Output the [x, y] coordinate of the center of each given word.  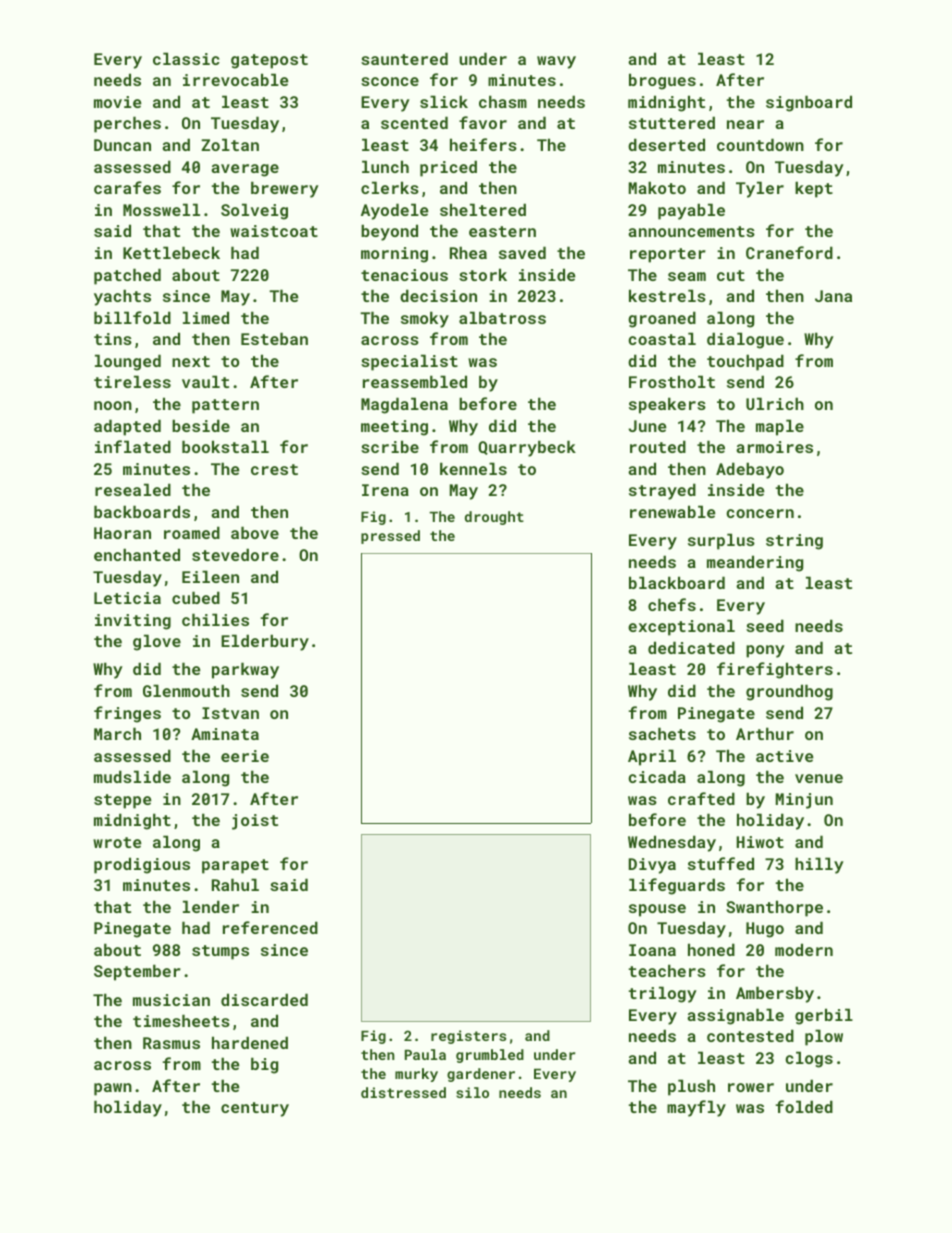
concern [760, 513]
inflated [133, 446]
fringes [127, 714]
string [794, 542]
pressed [390, 537]
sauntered [404, 58]
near [745, 124]
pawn [113, 1089]
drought [494, 518]
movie [117, 102]
